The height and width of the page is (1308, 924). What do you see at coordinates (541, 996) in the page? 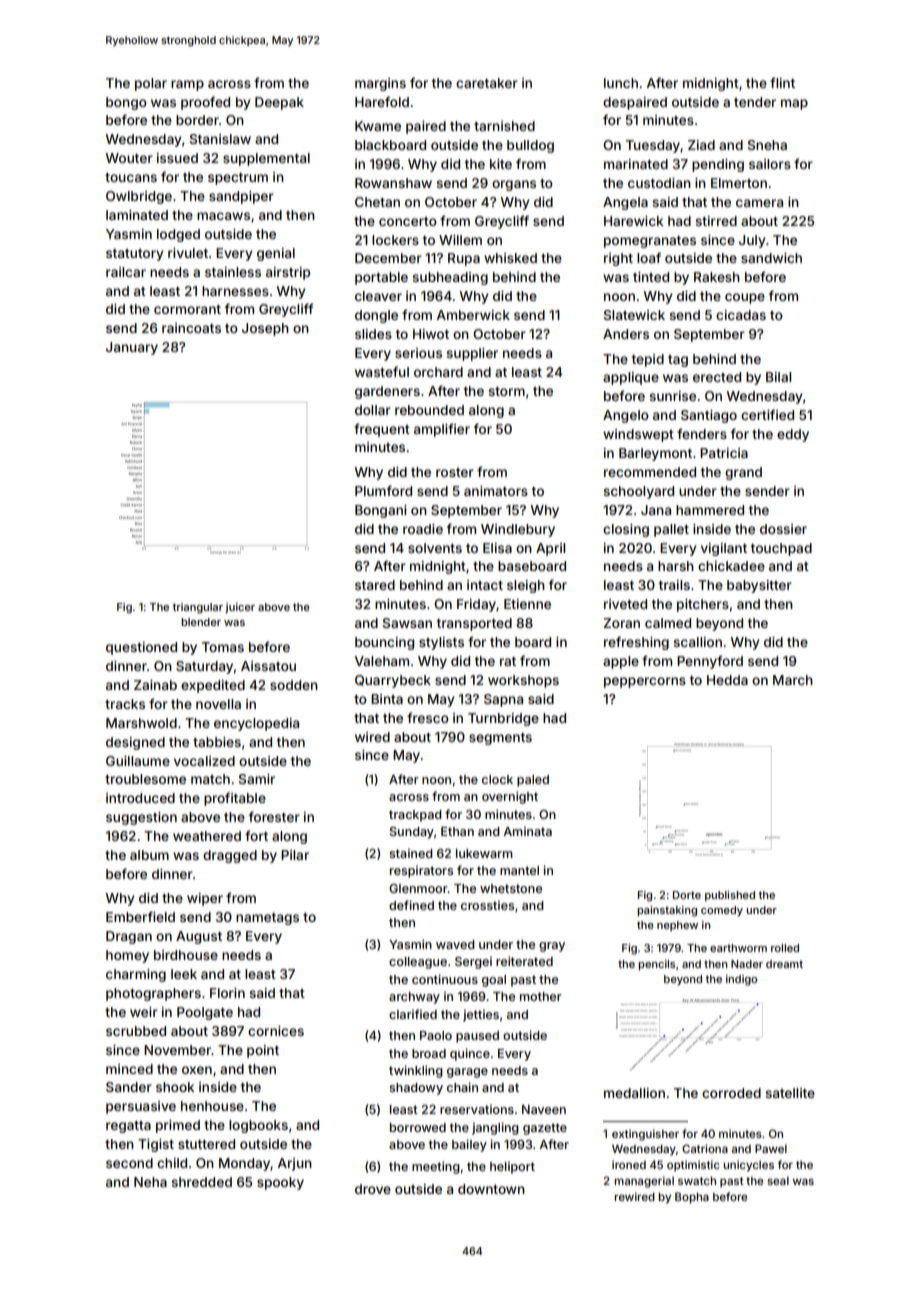
I see `mother` at bounding box center [541, 996].
